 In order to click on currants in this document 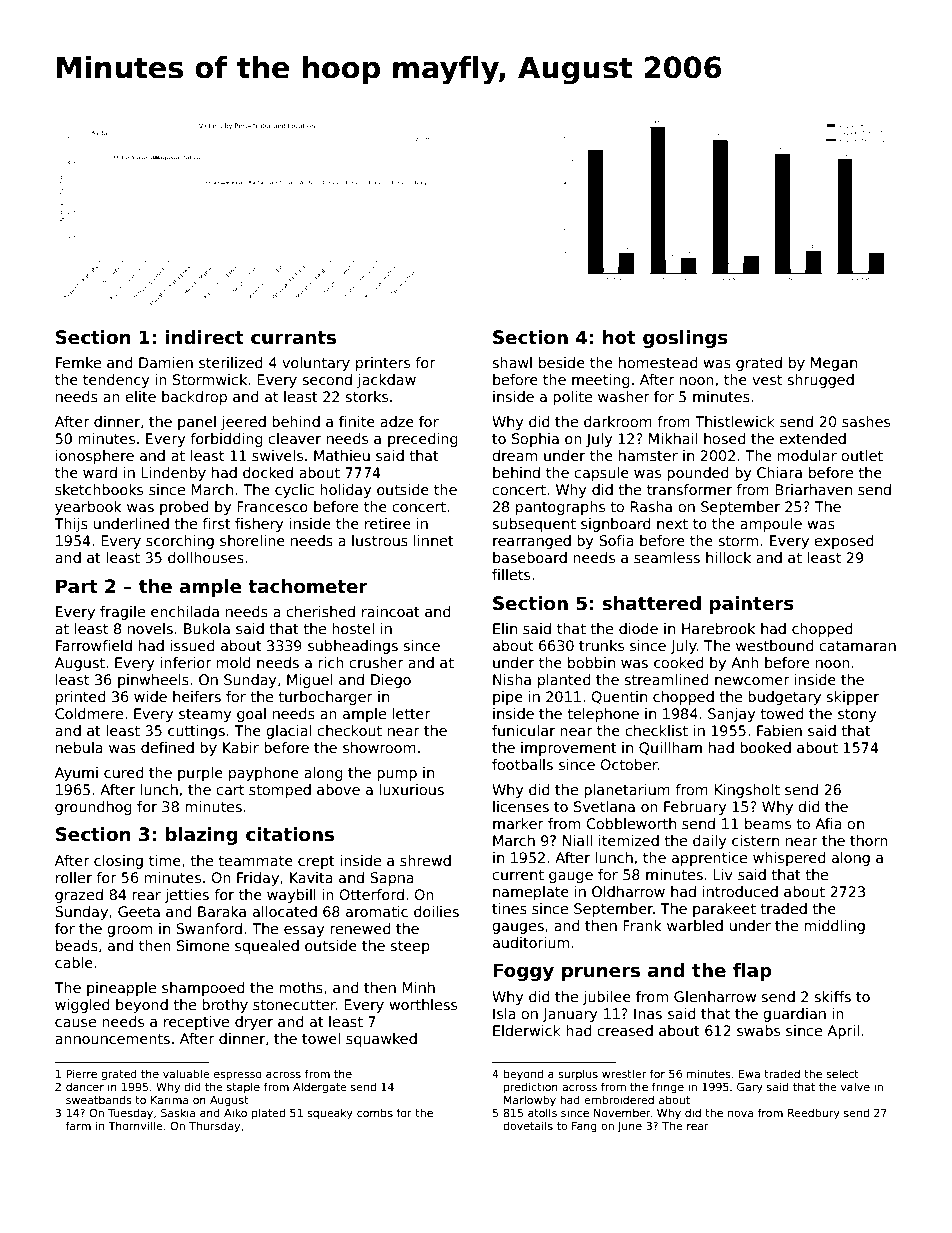, I will do `click(293, 338)`.
